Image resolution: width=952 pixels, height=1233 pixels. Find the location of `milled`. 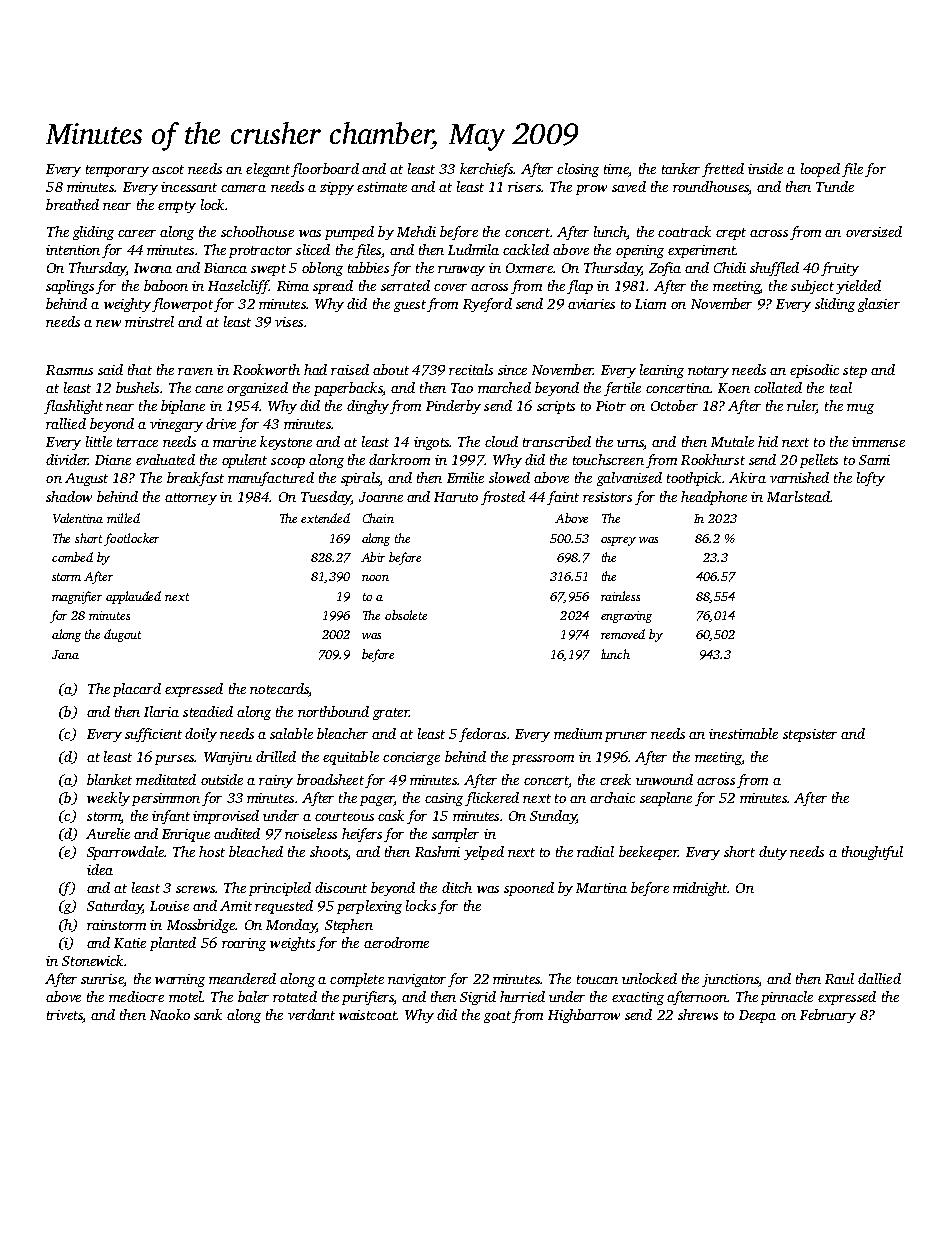

milled is located at coordinates (123, 518).
